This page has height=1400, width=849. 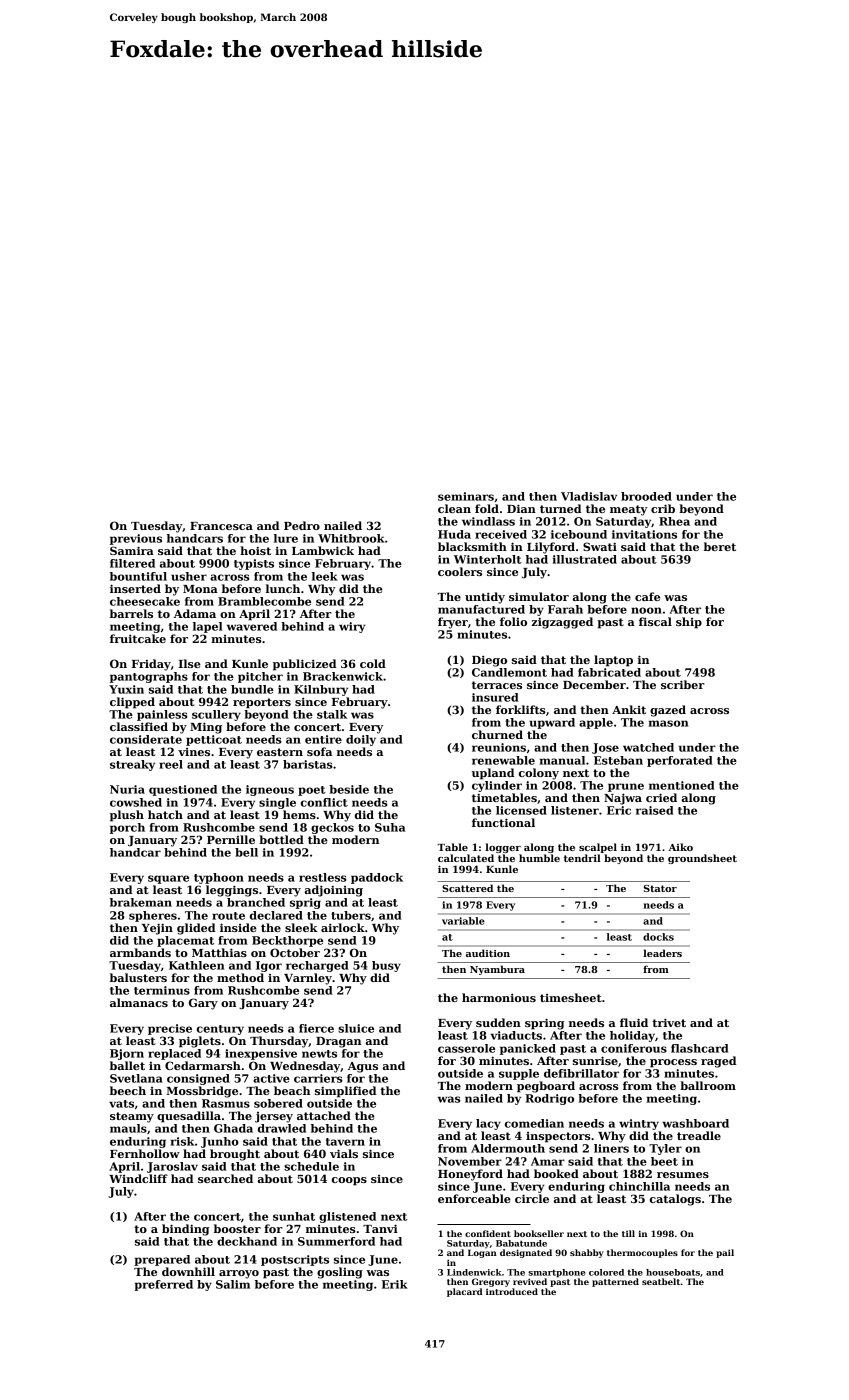 I want to click on scalpel, so click(x=598, y=848).
